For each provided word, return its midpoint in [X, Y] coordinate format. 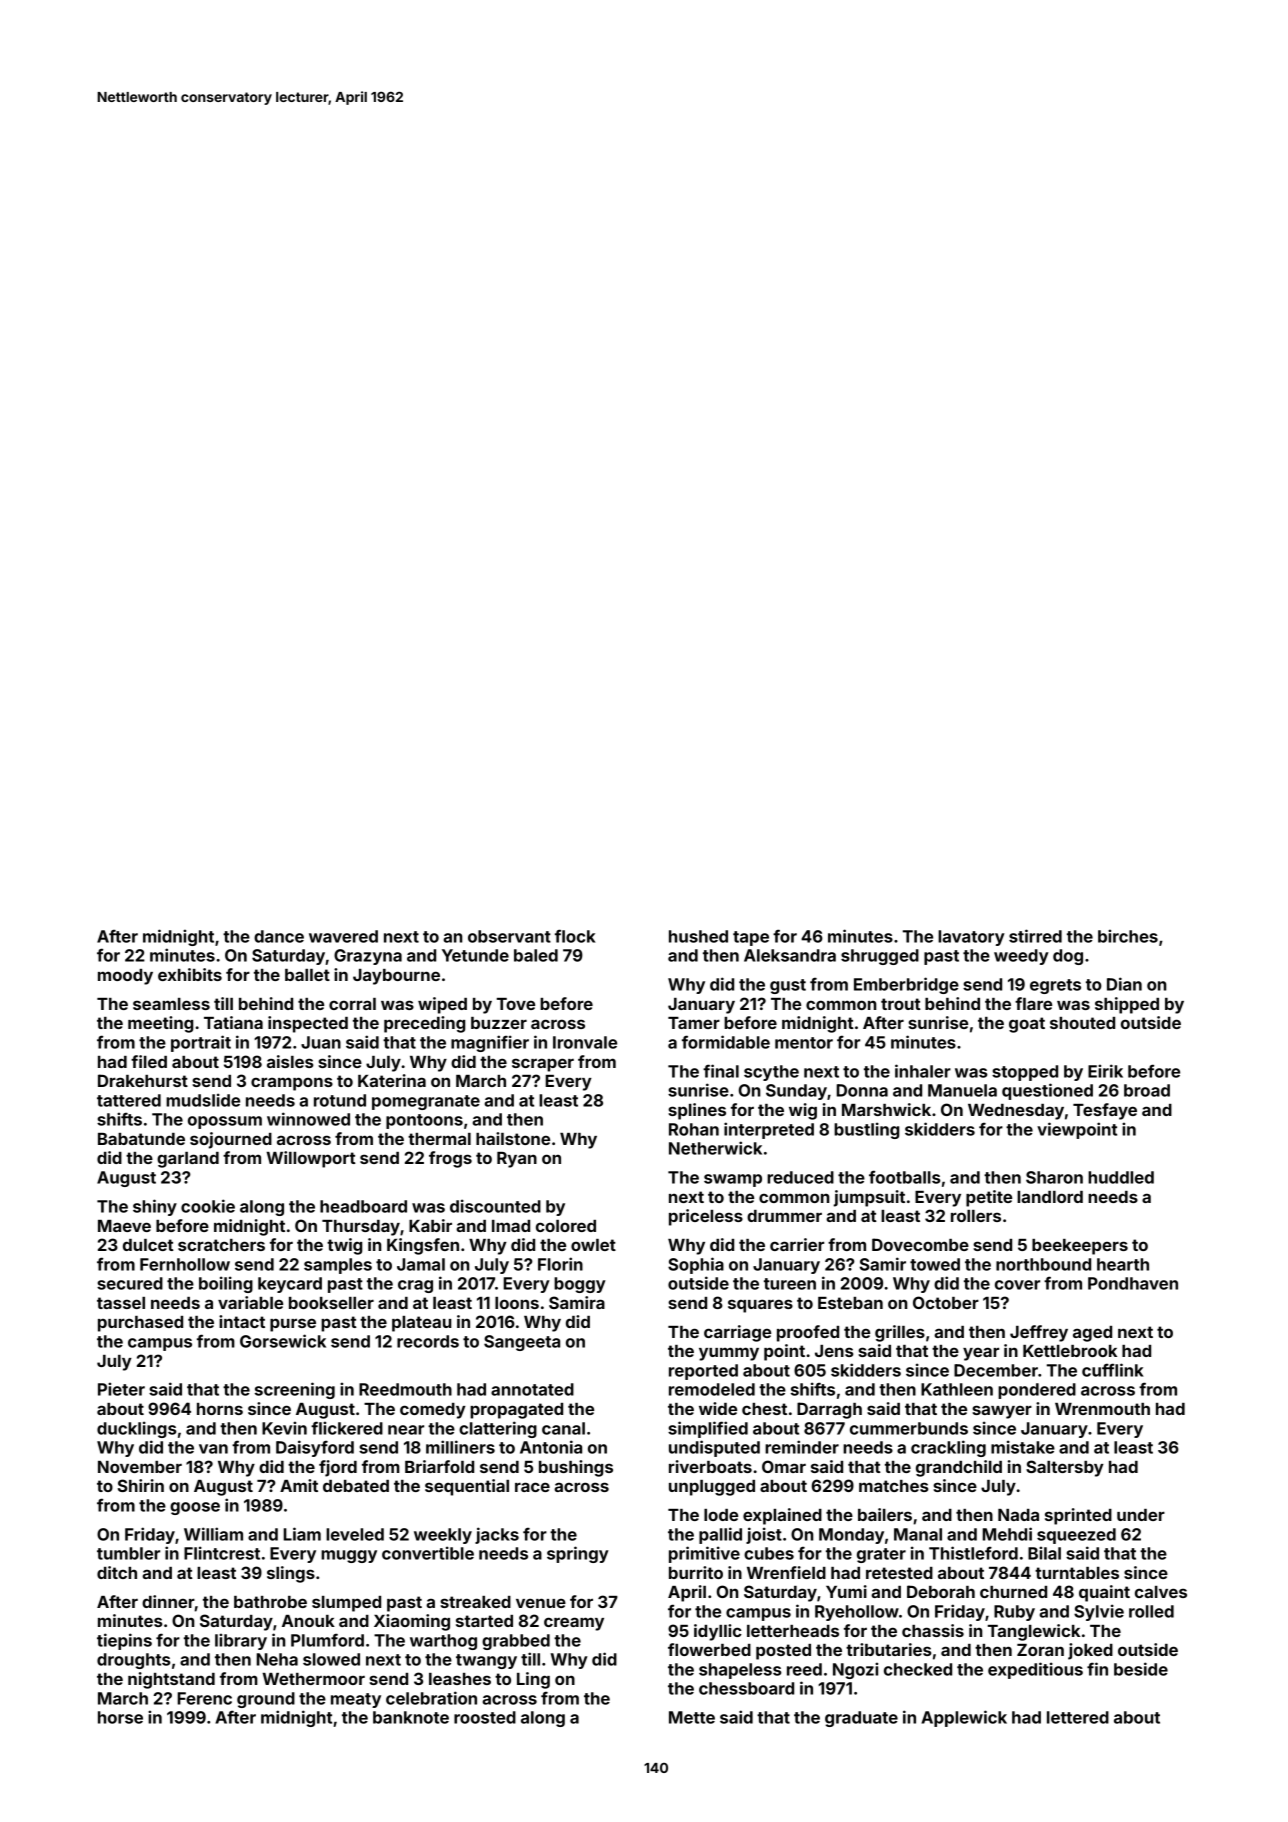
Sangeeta [522, 1343]
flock [575, 936]
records [428, 1341]
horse [120, 1717]
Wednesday [1016, 1112]
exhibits [190, 974]
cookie [208, 1206]
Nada [1018, 1515]
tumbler [128, 1553]
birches [1128, 936]
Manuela [962, 1090]
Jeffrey [1039, 1333]
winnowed [308, 1119]
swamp [733, 1180]
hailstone [513, 1138]
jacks [497, 1535]
